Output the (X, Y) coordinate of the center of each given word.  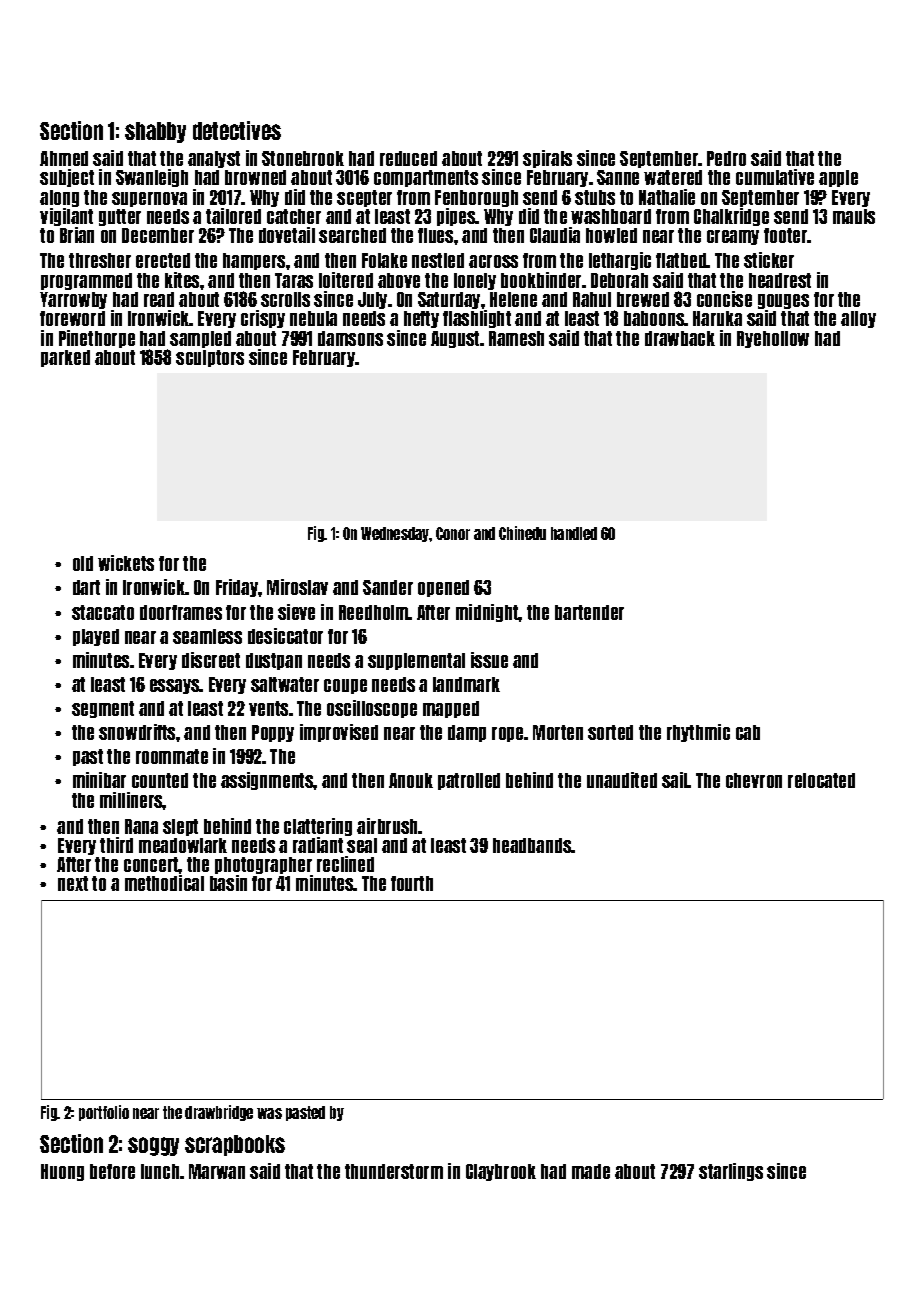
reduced (408, 158)
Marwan (217, 1171)
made (591, 1171)
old (83, 563)
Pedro (726, 158)
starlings (731, 1172)
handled (574, 533)
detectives (237, 130)
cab (748, 732)
